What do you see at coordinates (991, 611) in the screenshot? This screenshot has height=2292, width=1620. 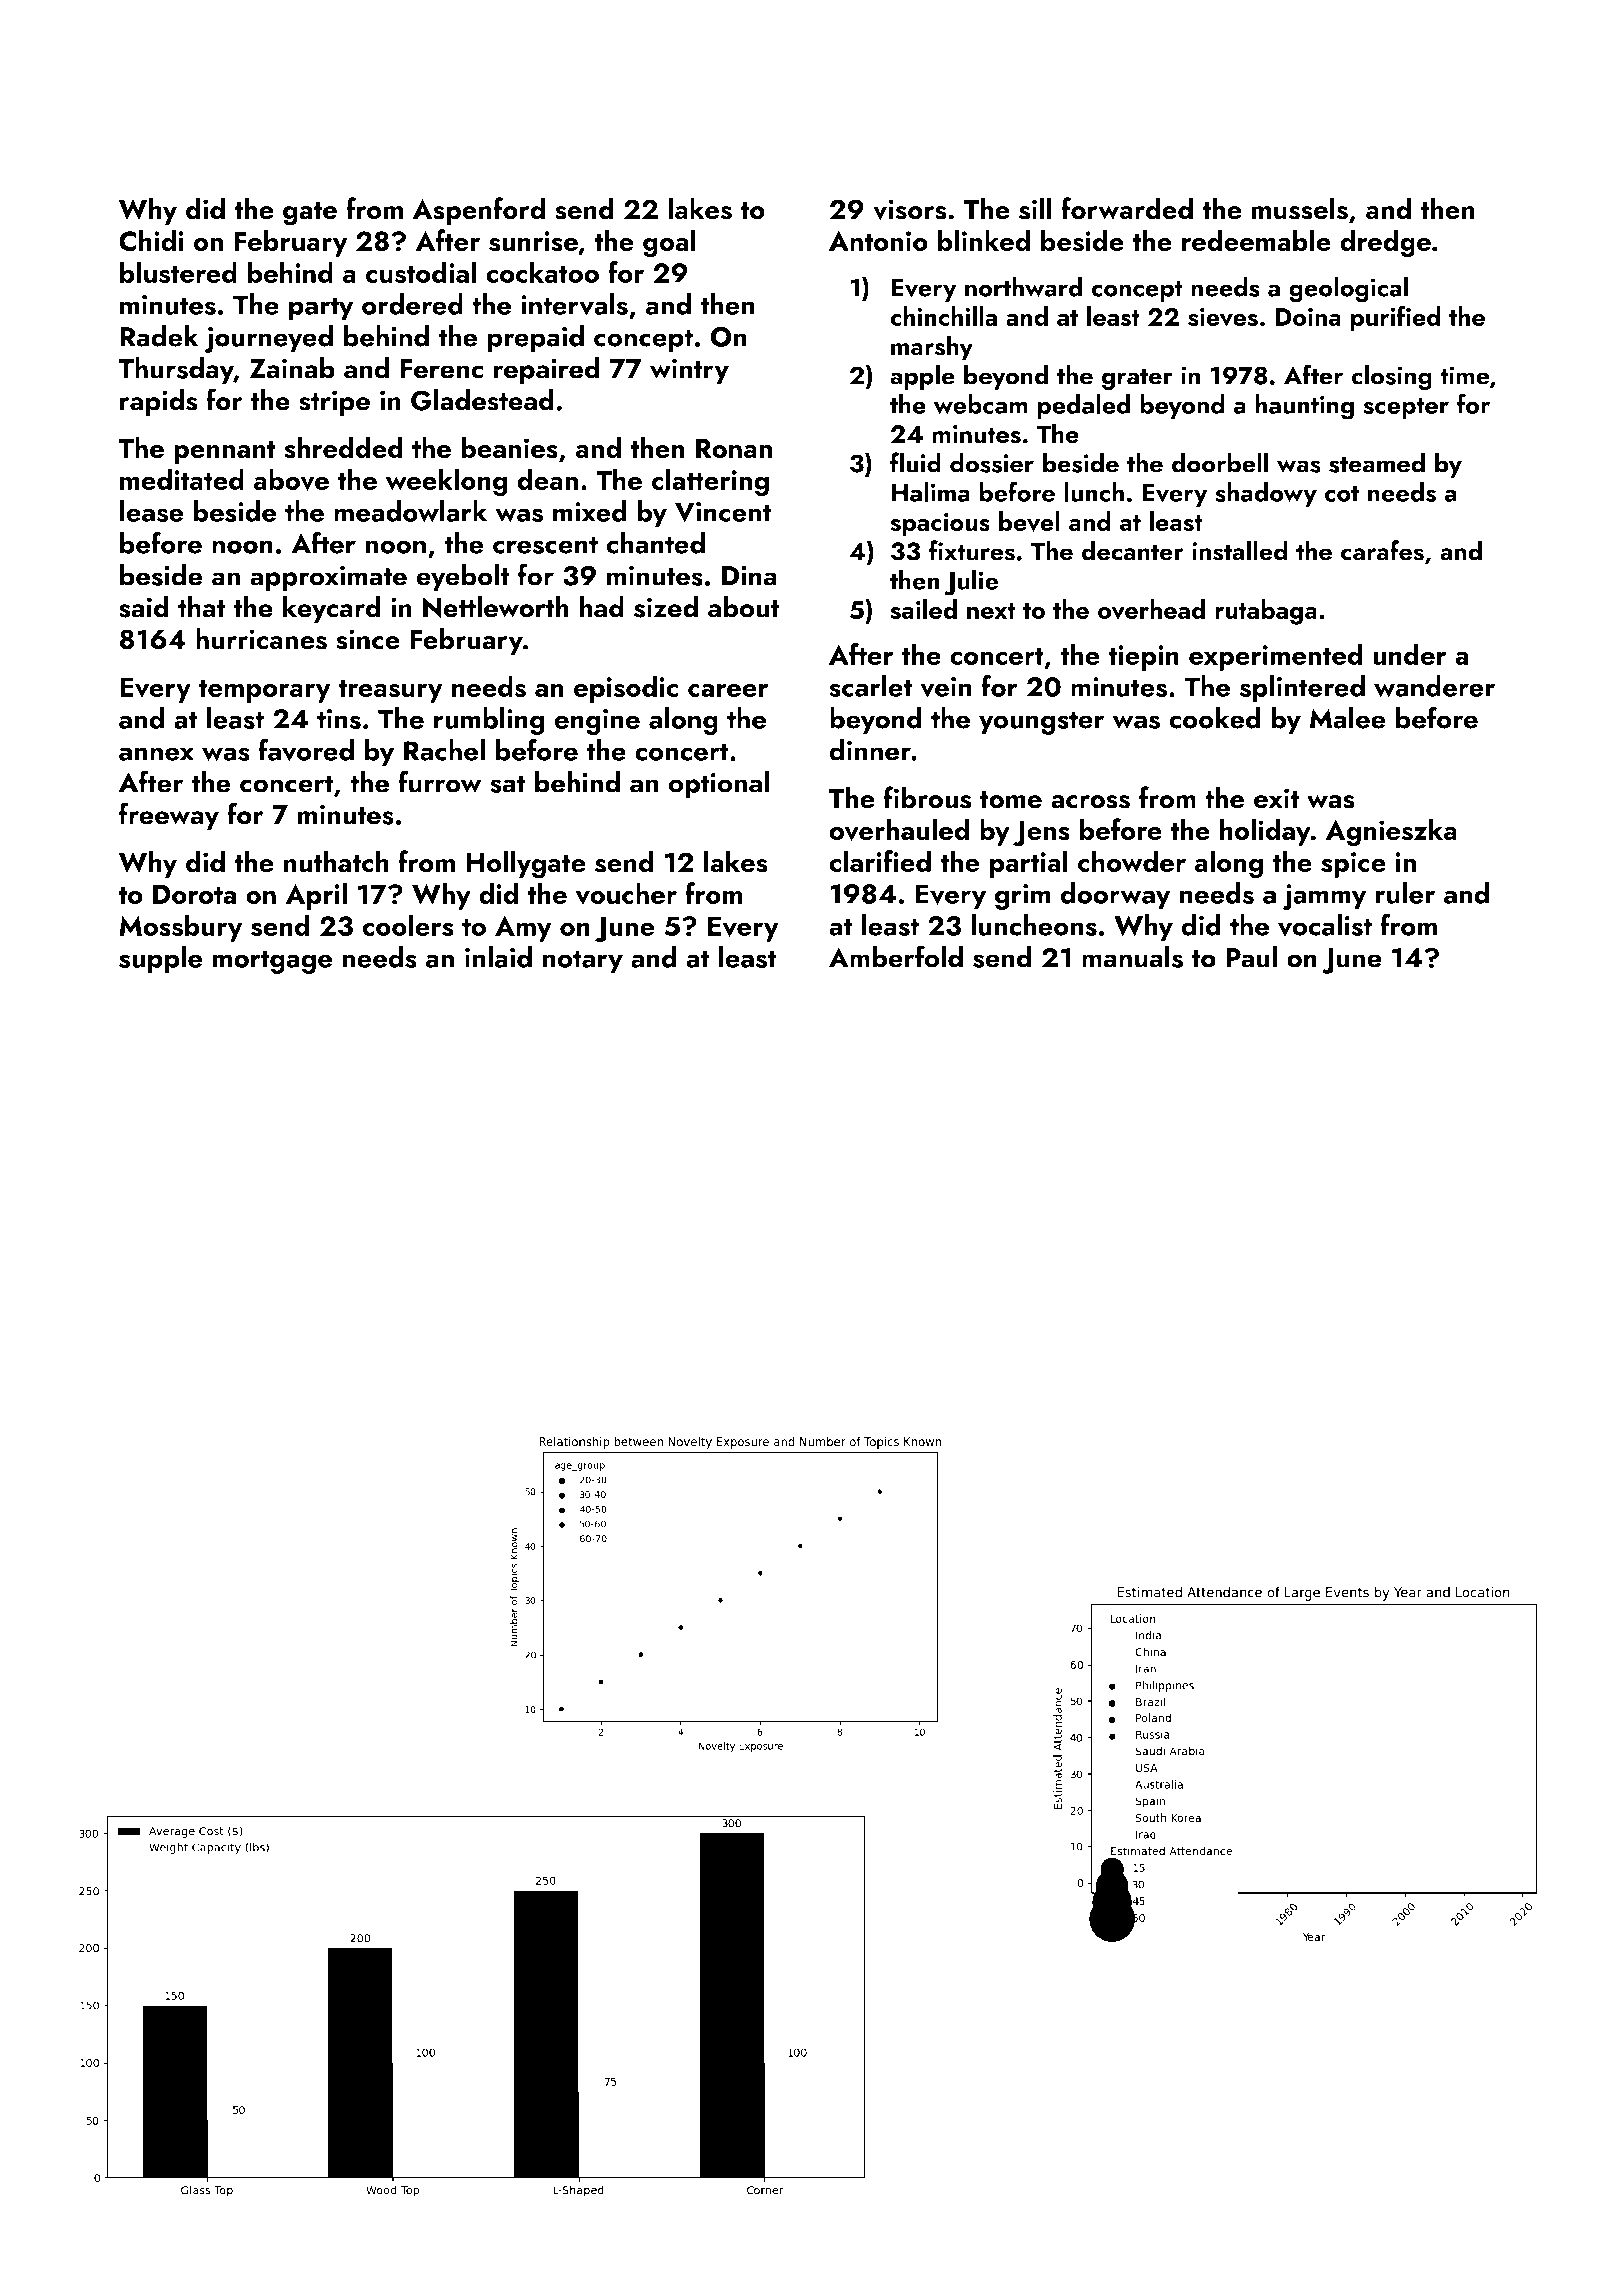 I see `next` at bounding box center [991, 611].
